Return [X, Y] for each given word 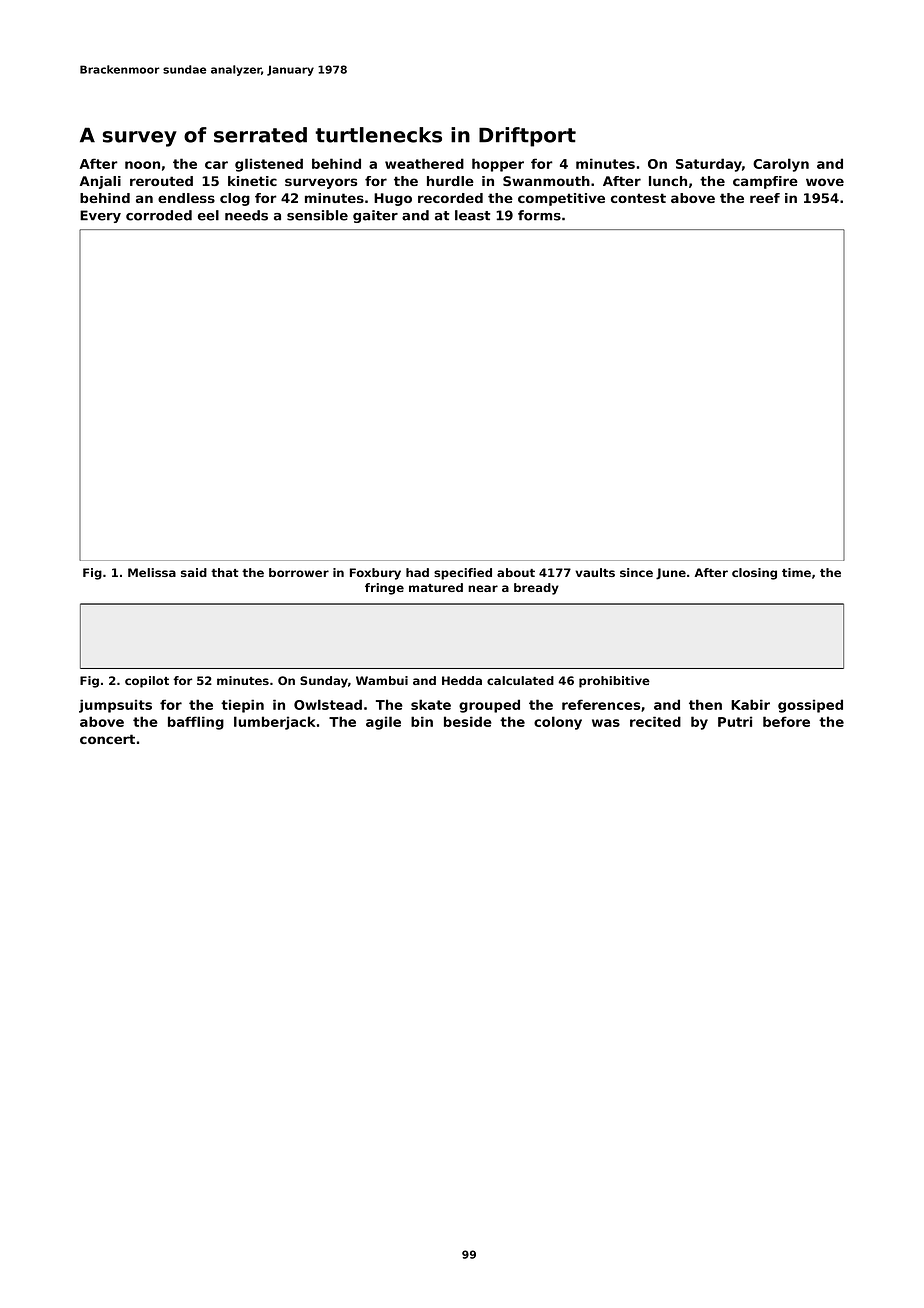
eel [208, 215]
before [786, 721]
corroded [159, 215]
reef [765, 198]
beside [468, 721]
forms [539, 215]
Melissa [152, 572]
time [796, 572]
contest [638, 198]
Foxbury [375, 574]
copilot [147, 682]
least [473, 215]
